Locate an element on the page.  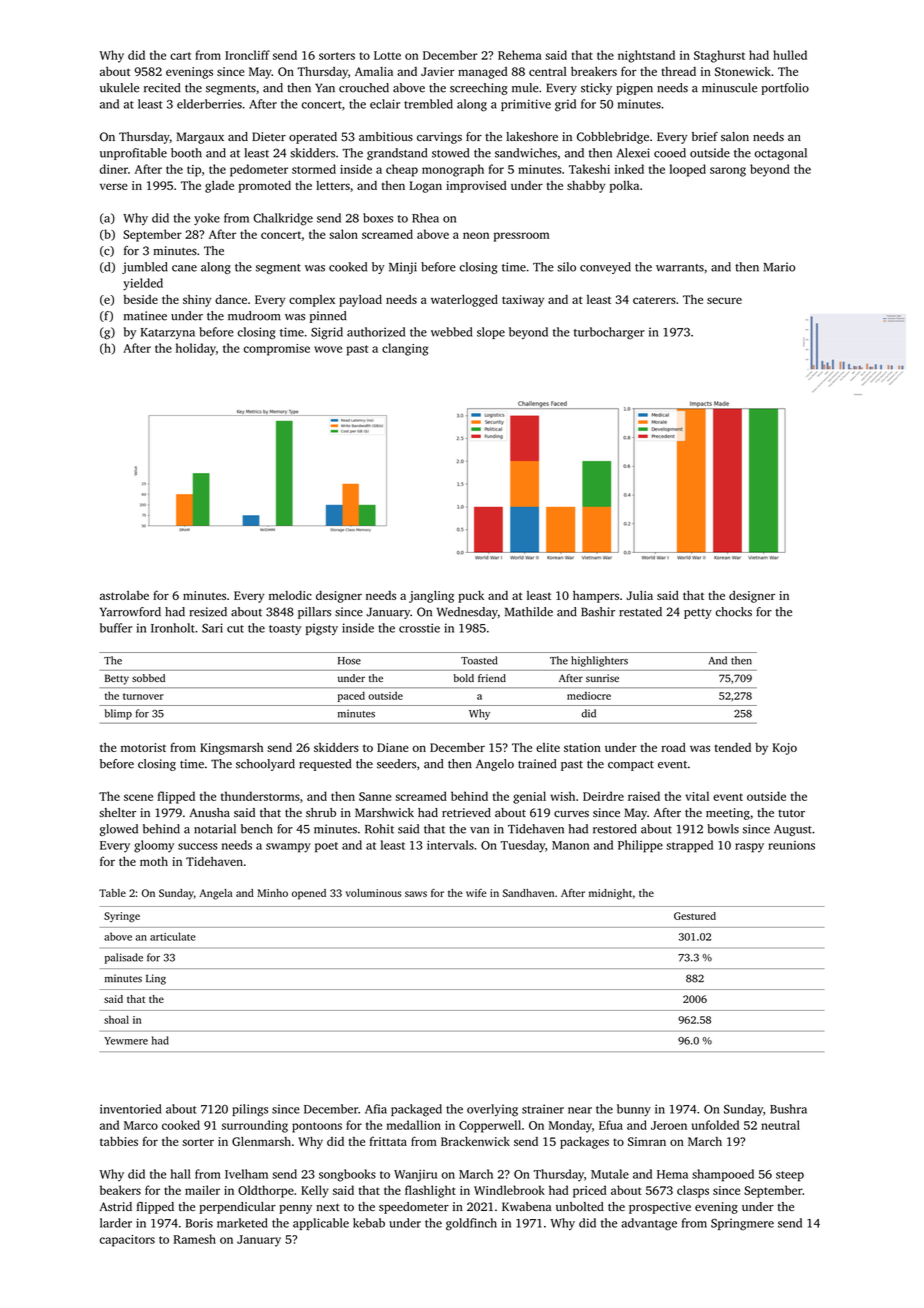
puck is located at coordinates (471, 597).
